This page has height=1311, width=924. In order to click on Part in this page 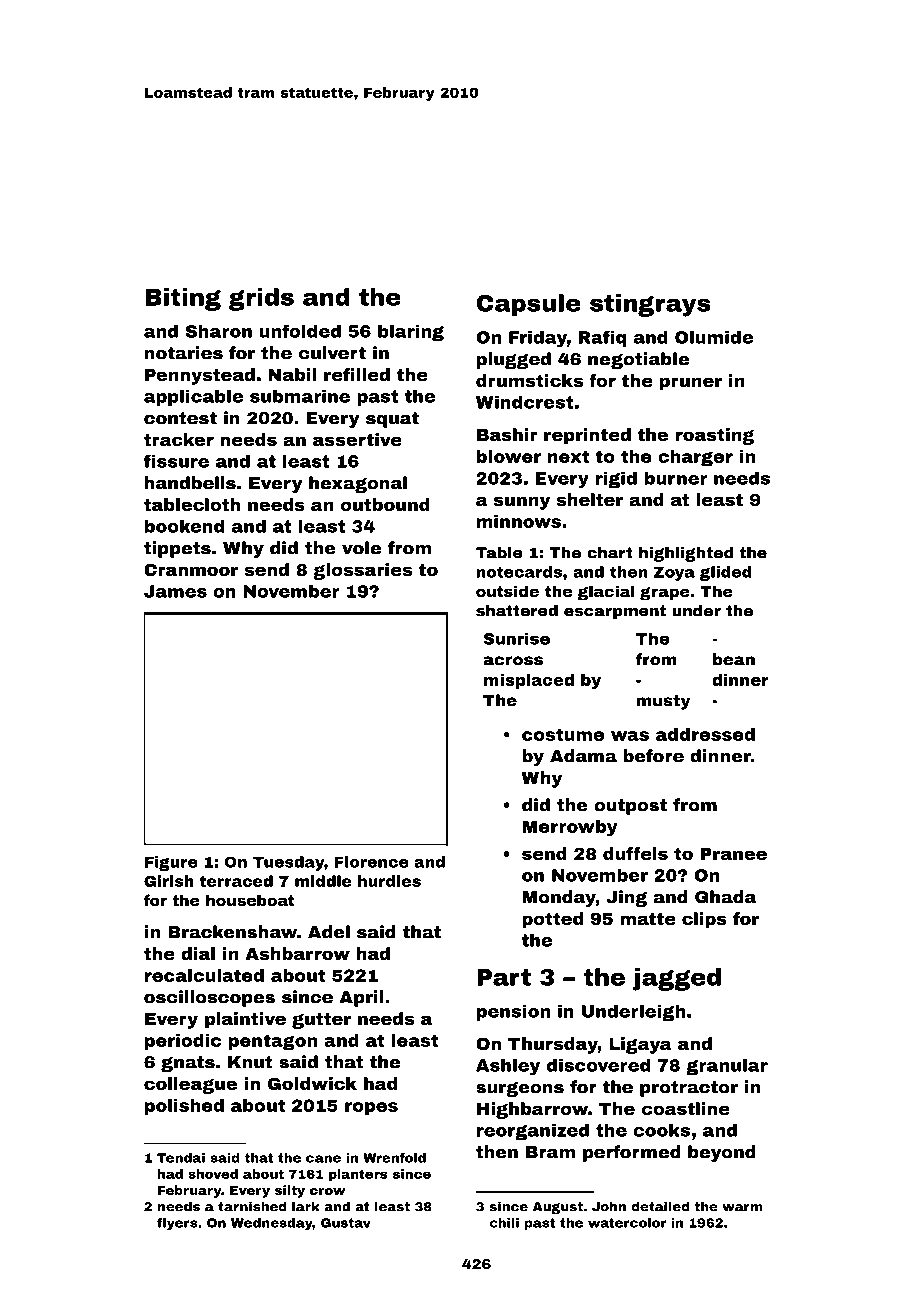, I will do `click(504, 977)`.
